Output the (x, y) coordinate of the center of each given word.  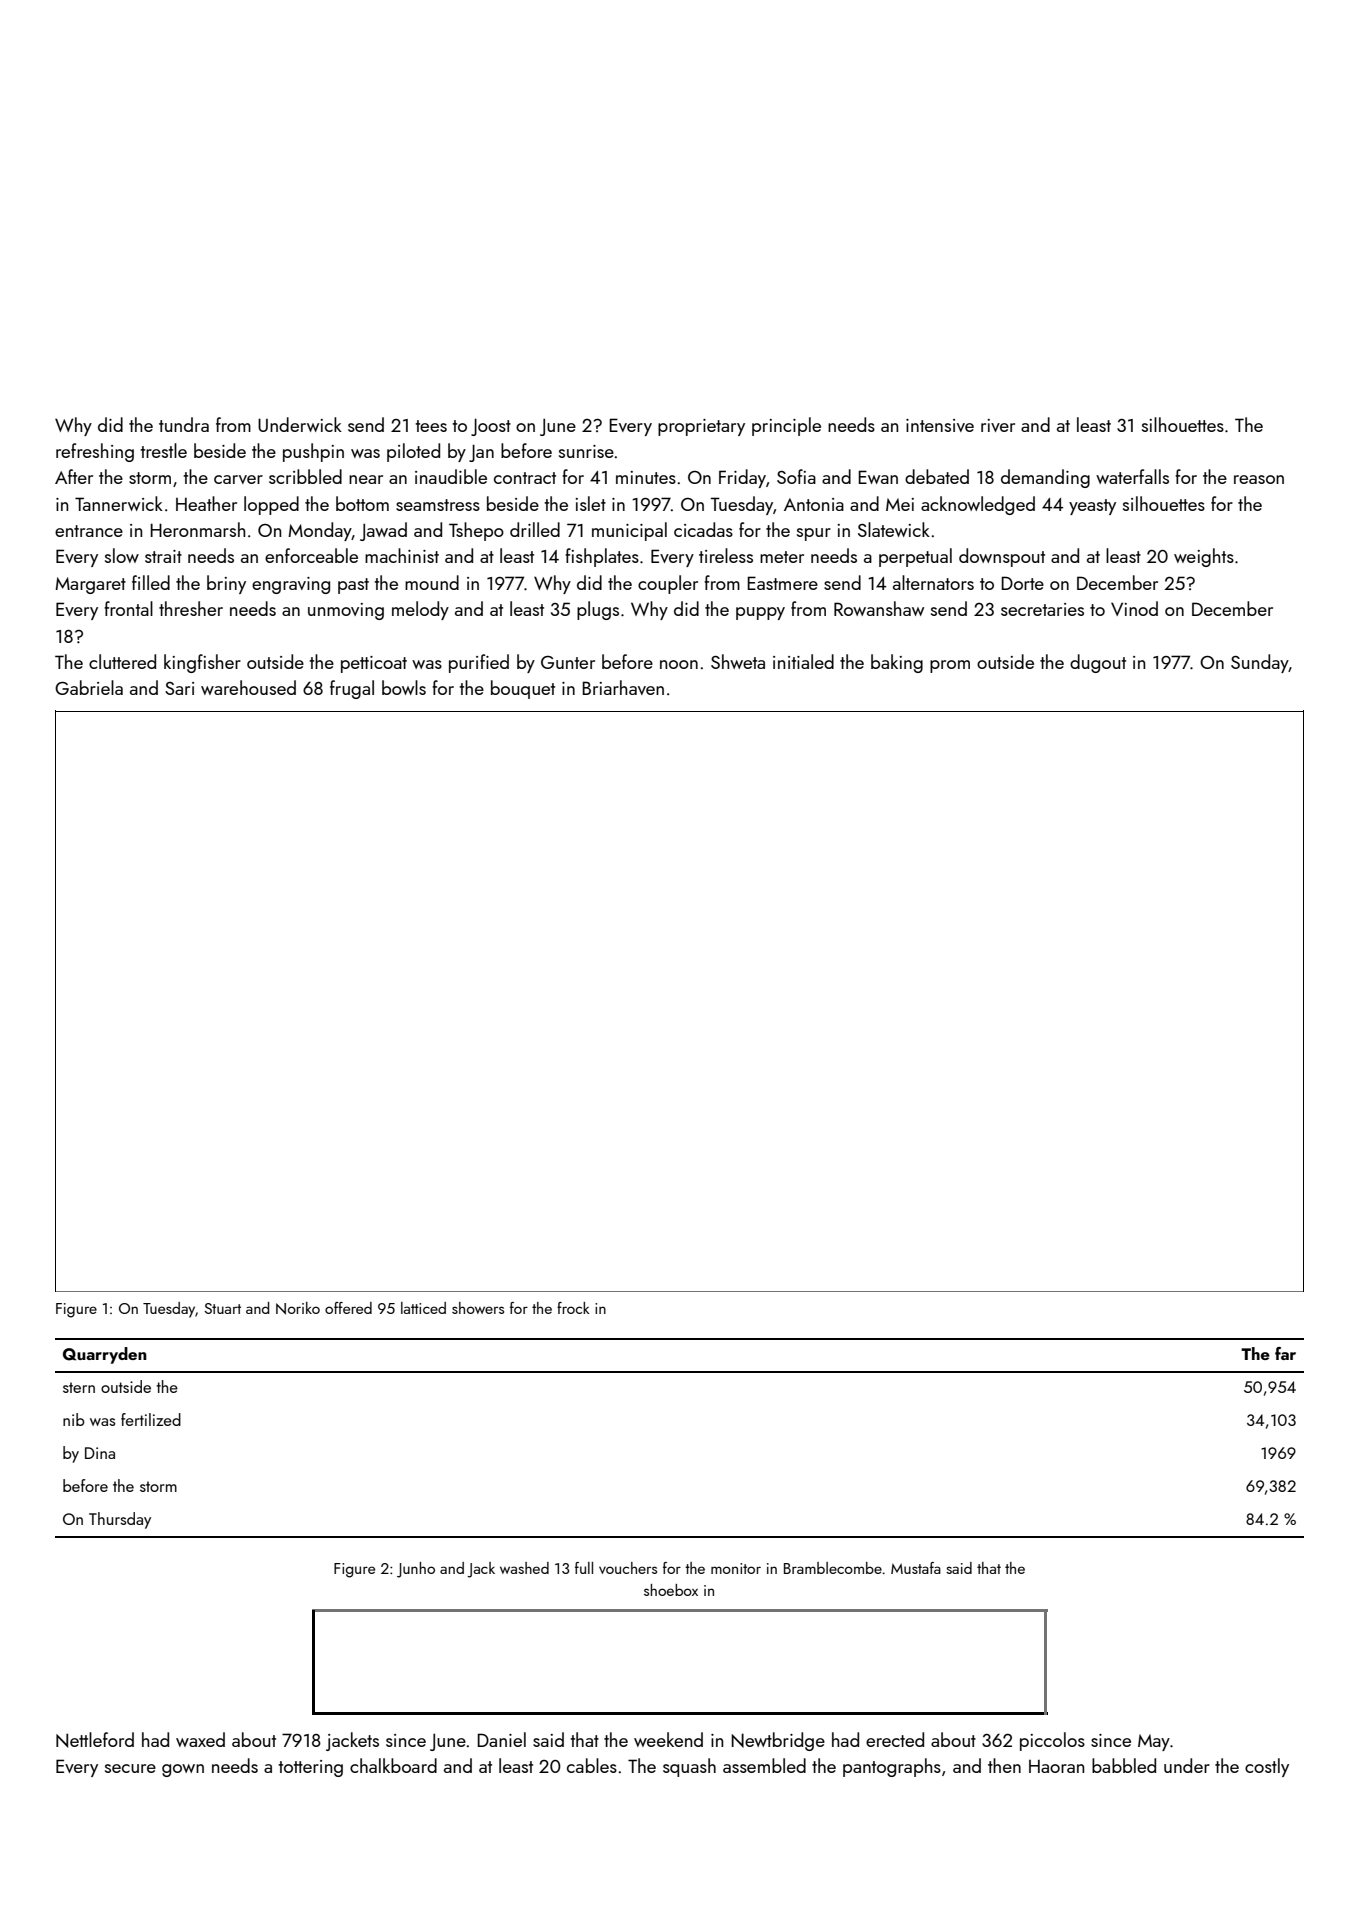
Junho (416, 1570)
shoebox (671, 1590)
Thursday (120, 1520)
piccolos (1052, 1741)
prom (950, 666)
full (584, 1568)
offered (348, 1308)
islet (590, 503)
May (1154, 1742)
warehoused (248, 687)
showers (478, 1308)
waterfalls (1132, 476)
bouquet (523, 689)
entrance (89, 531)
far (1285, 1353)
